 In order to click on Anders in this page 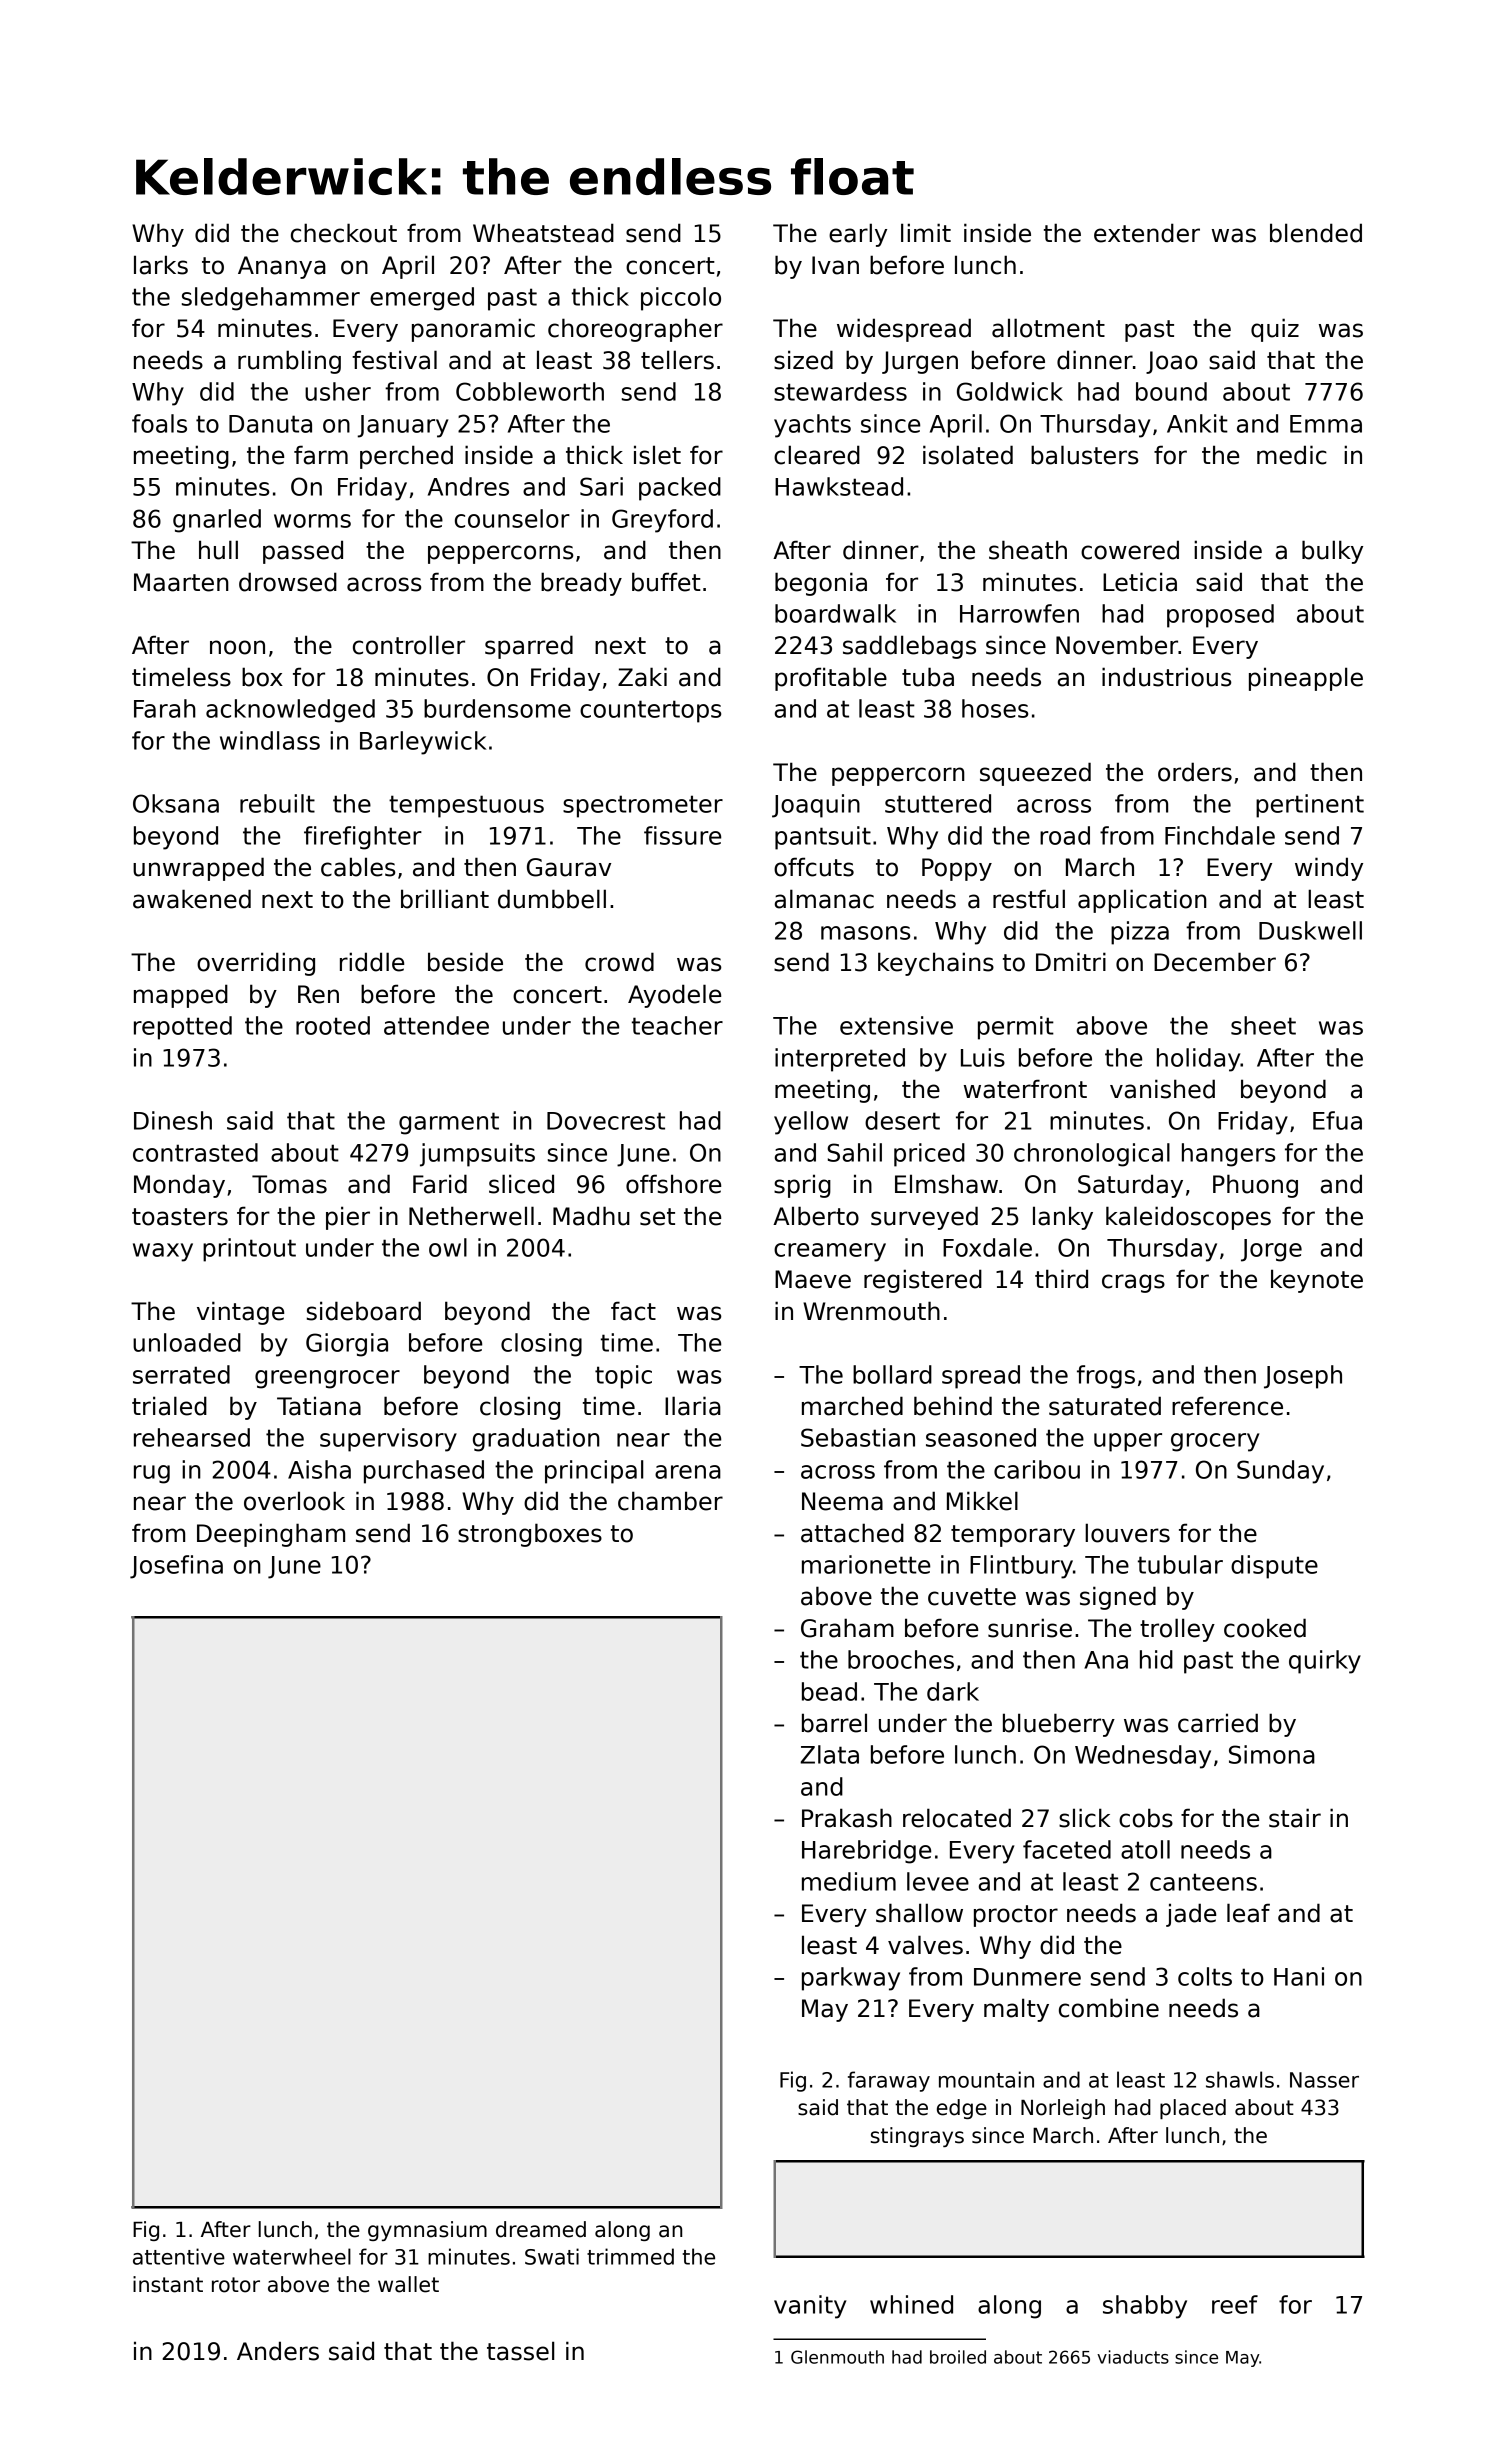, I will do `click(278, 2351)`.
